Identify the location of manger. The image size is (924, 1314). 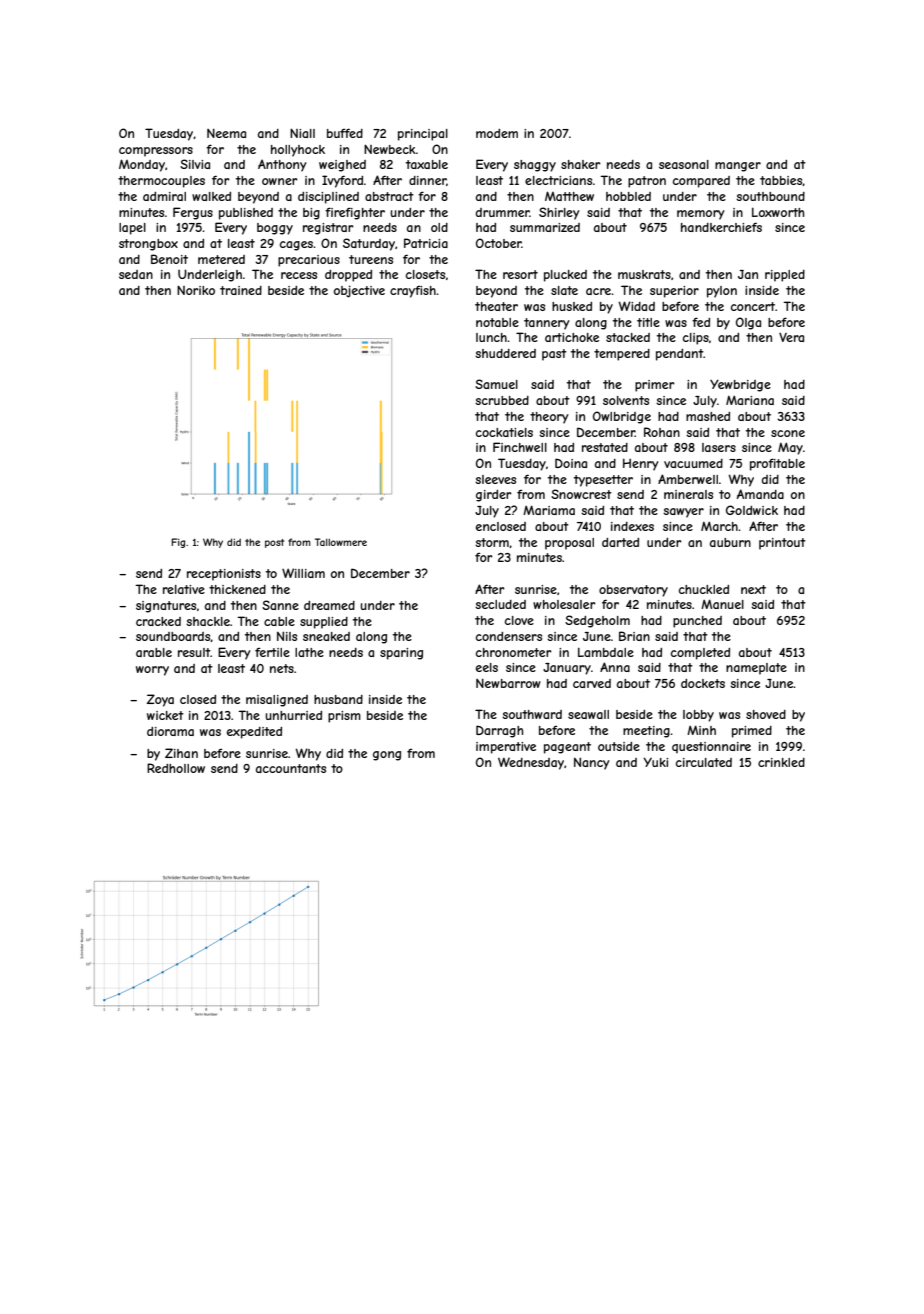
(738, 167).
